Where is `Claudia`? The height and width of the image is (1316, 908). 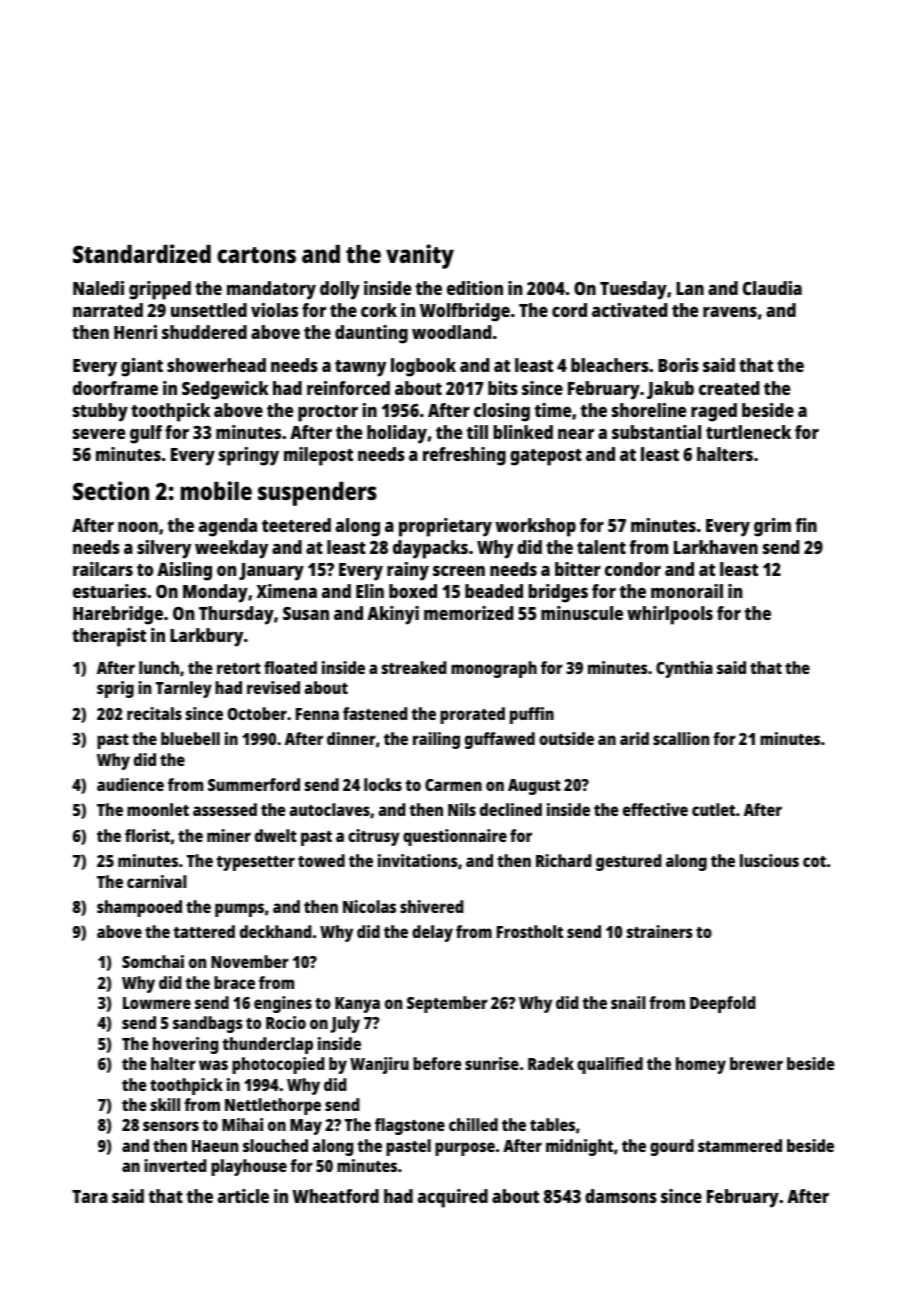 Claudia is located at coordinates (772, 288).
